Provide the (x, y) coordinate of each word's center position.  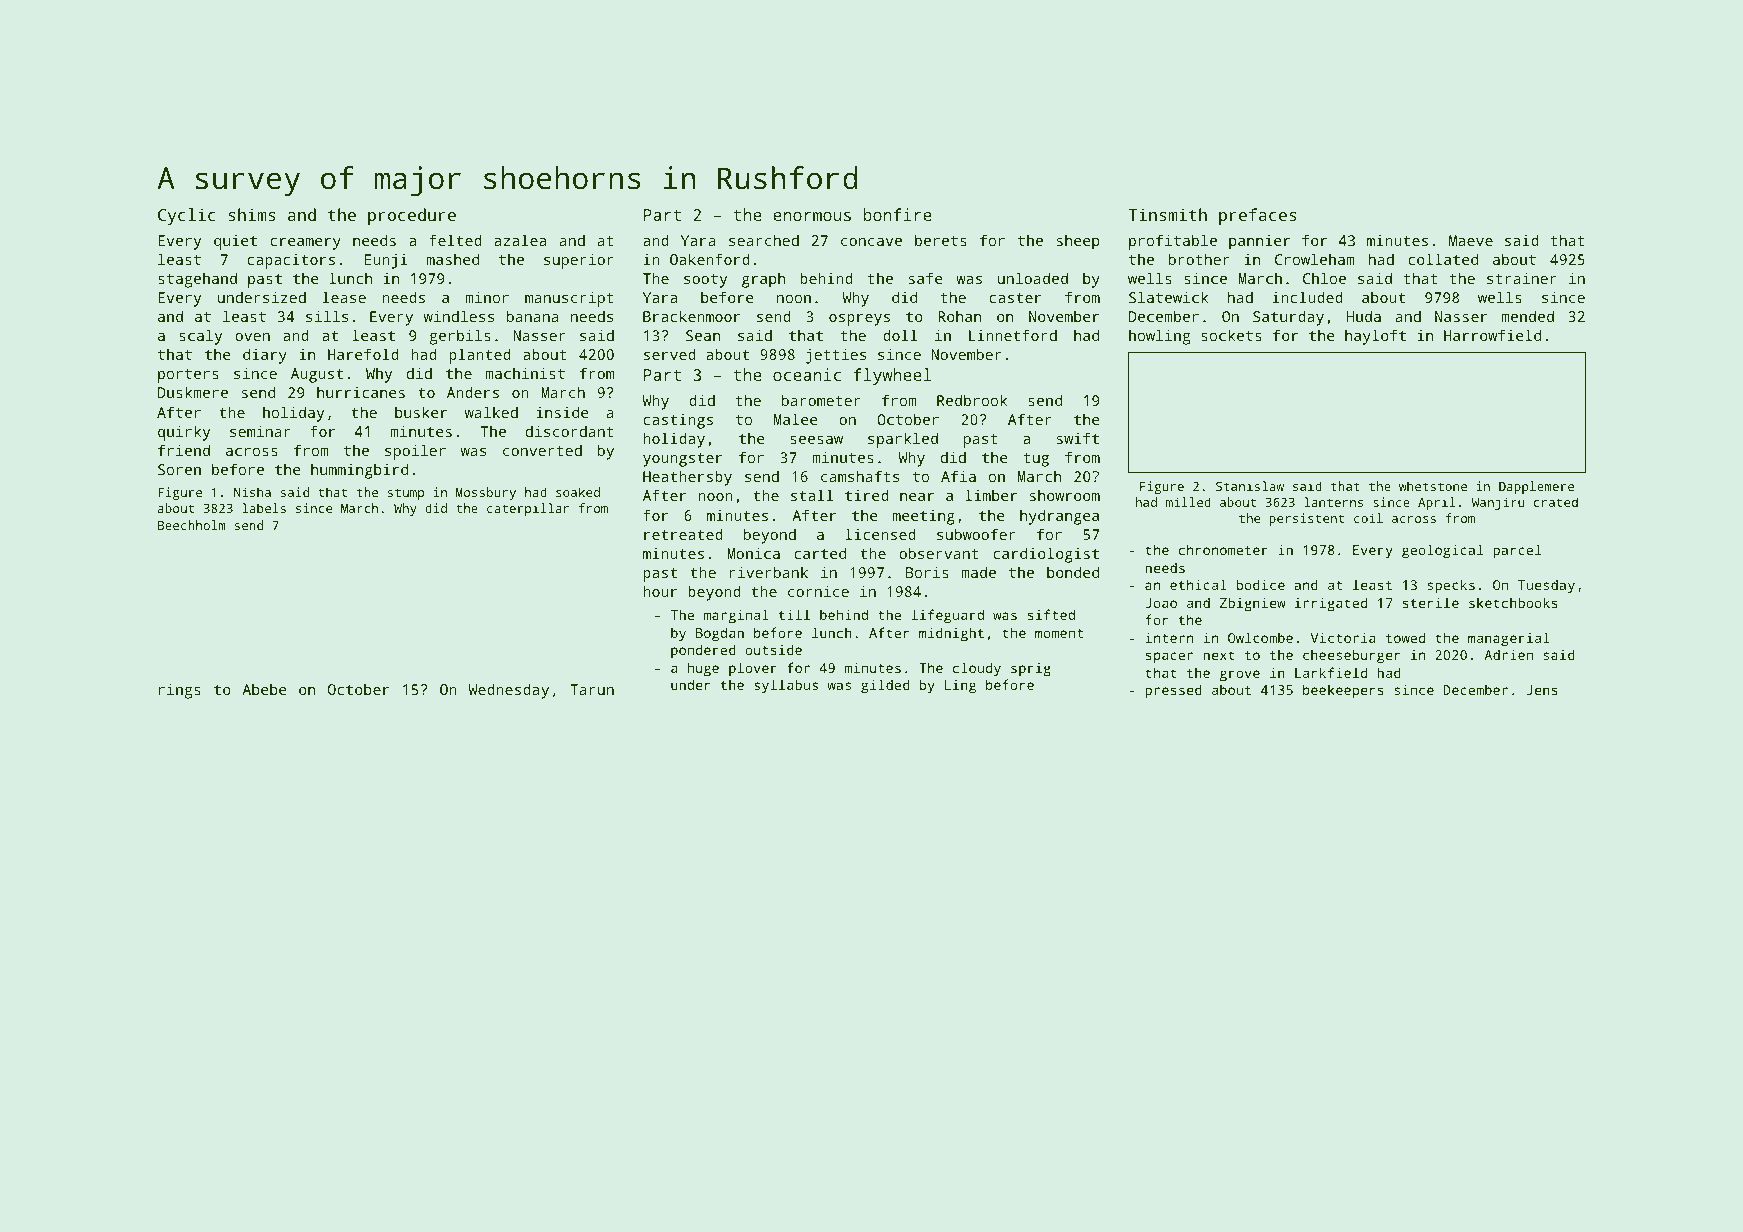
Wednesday (508, 691)
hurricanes (361, 392)
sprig (1031, 670)
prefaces (1258, 216)
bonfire (898, 214)
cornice (818, 591)
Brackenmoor (691, 316)
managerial (1509, 639)
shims (252, 214)
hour (660, 591)
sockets (1231, 335)
